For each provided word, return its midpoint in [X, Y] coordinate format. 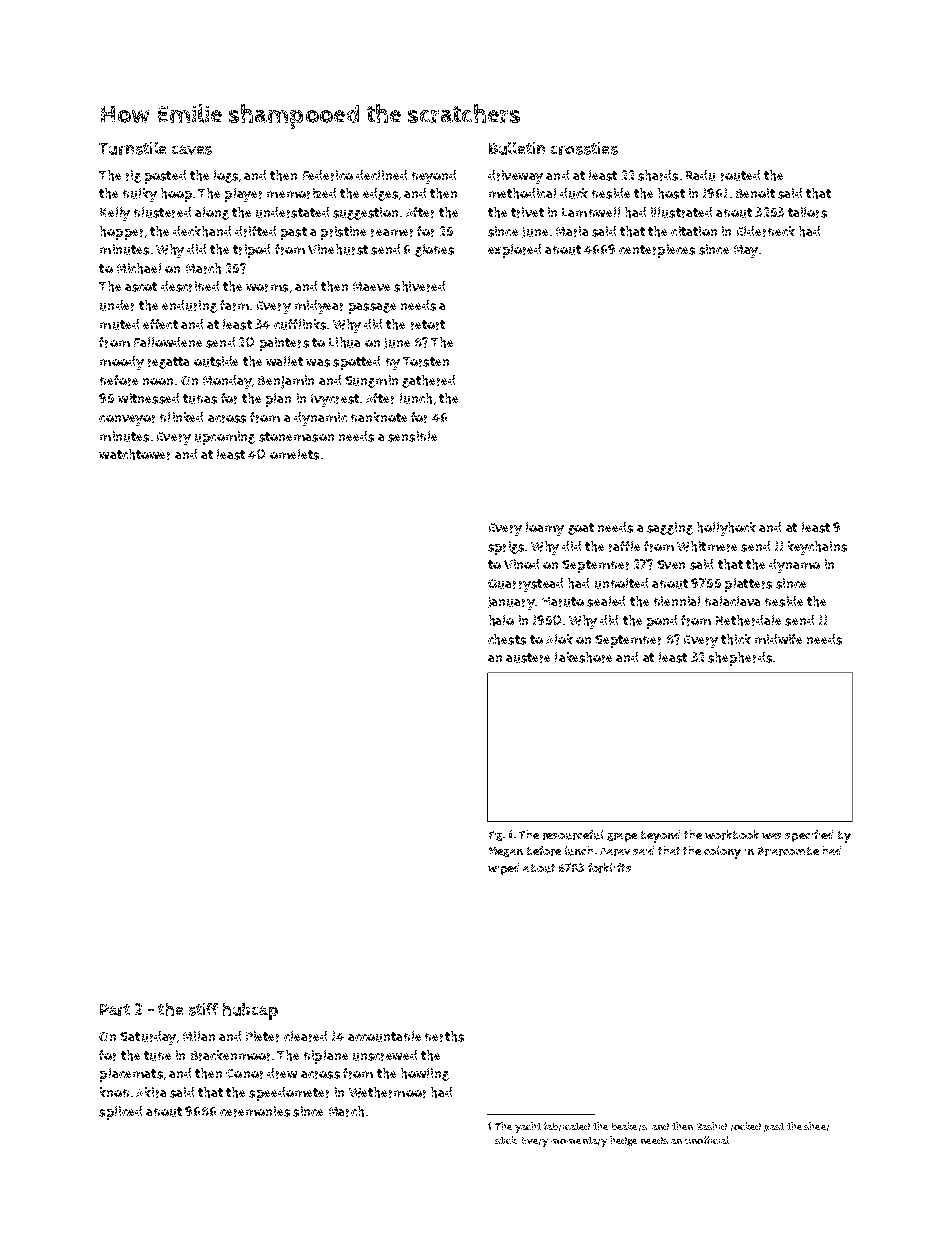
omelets [294, 454]
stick [506, 1140]
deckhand [202, 231]
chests [507, 639]
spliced [120, 1113]
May [746, 251]
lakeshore [583, 657]
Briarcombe [788, 851]
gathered [428, 381]
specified [809, 836]
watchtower [134, 454]
